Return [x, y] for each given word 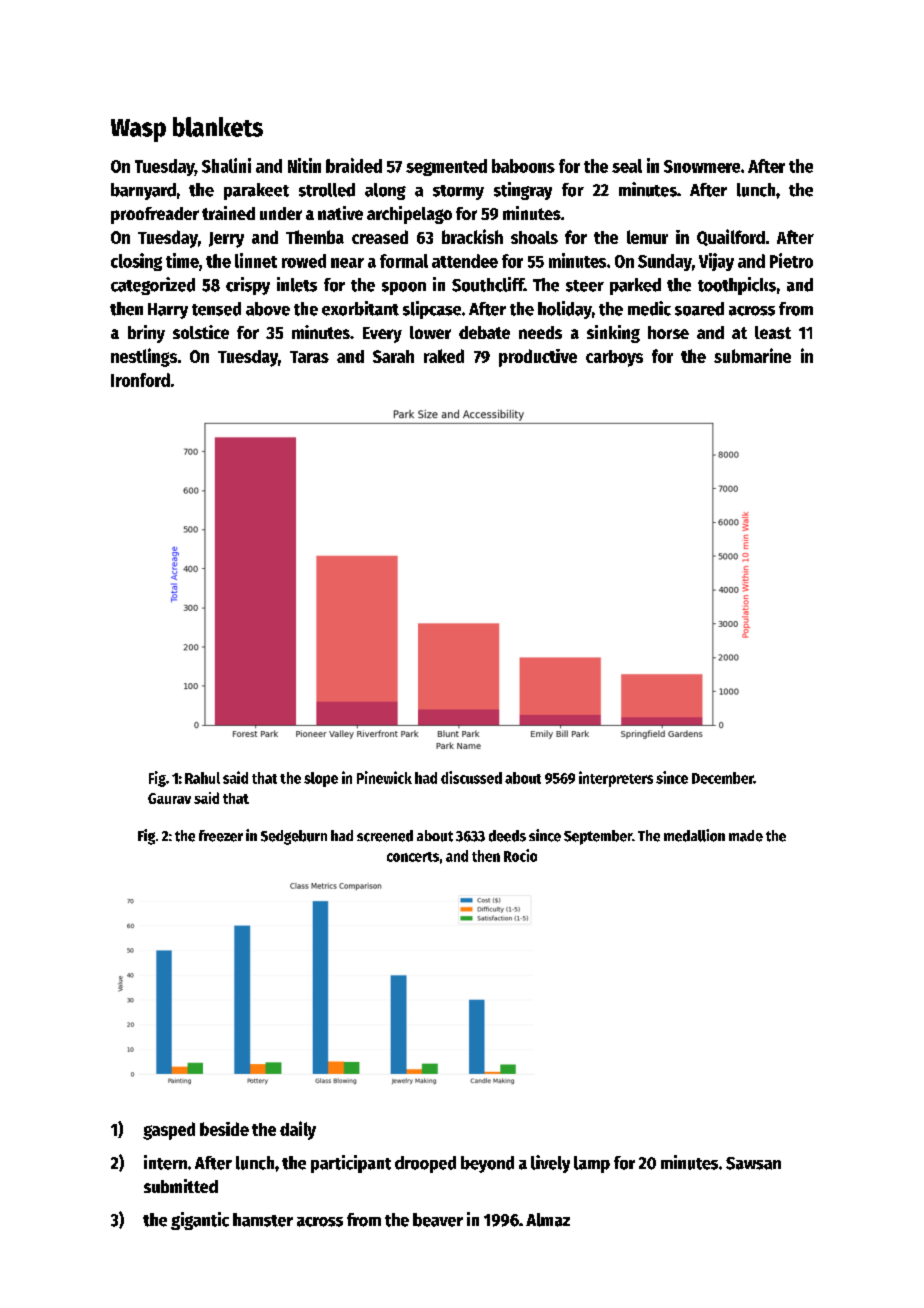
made [746, 836]
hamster [263, 1220]
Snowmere [702, 166]
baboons [523, 166]
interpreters [616, 779]
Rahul [202, 778]
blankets [218, 127]
